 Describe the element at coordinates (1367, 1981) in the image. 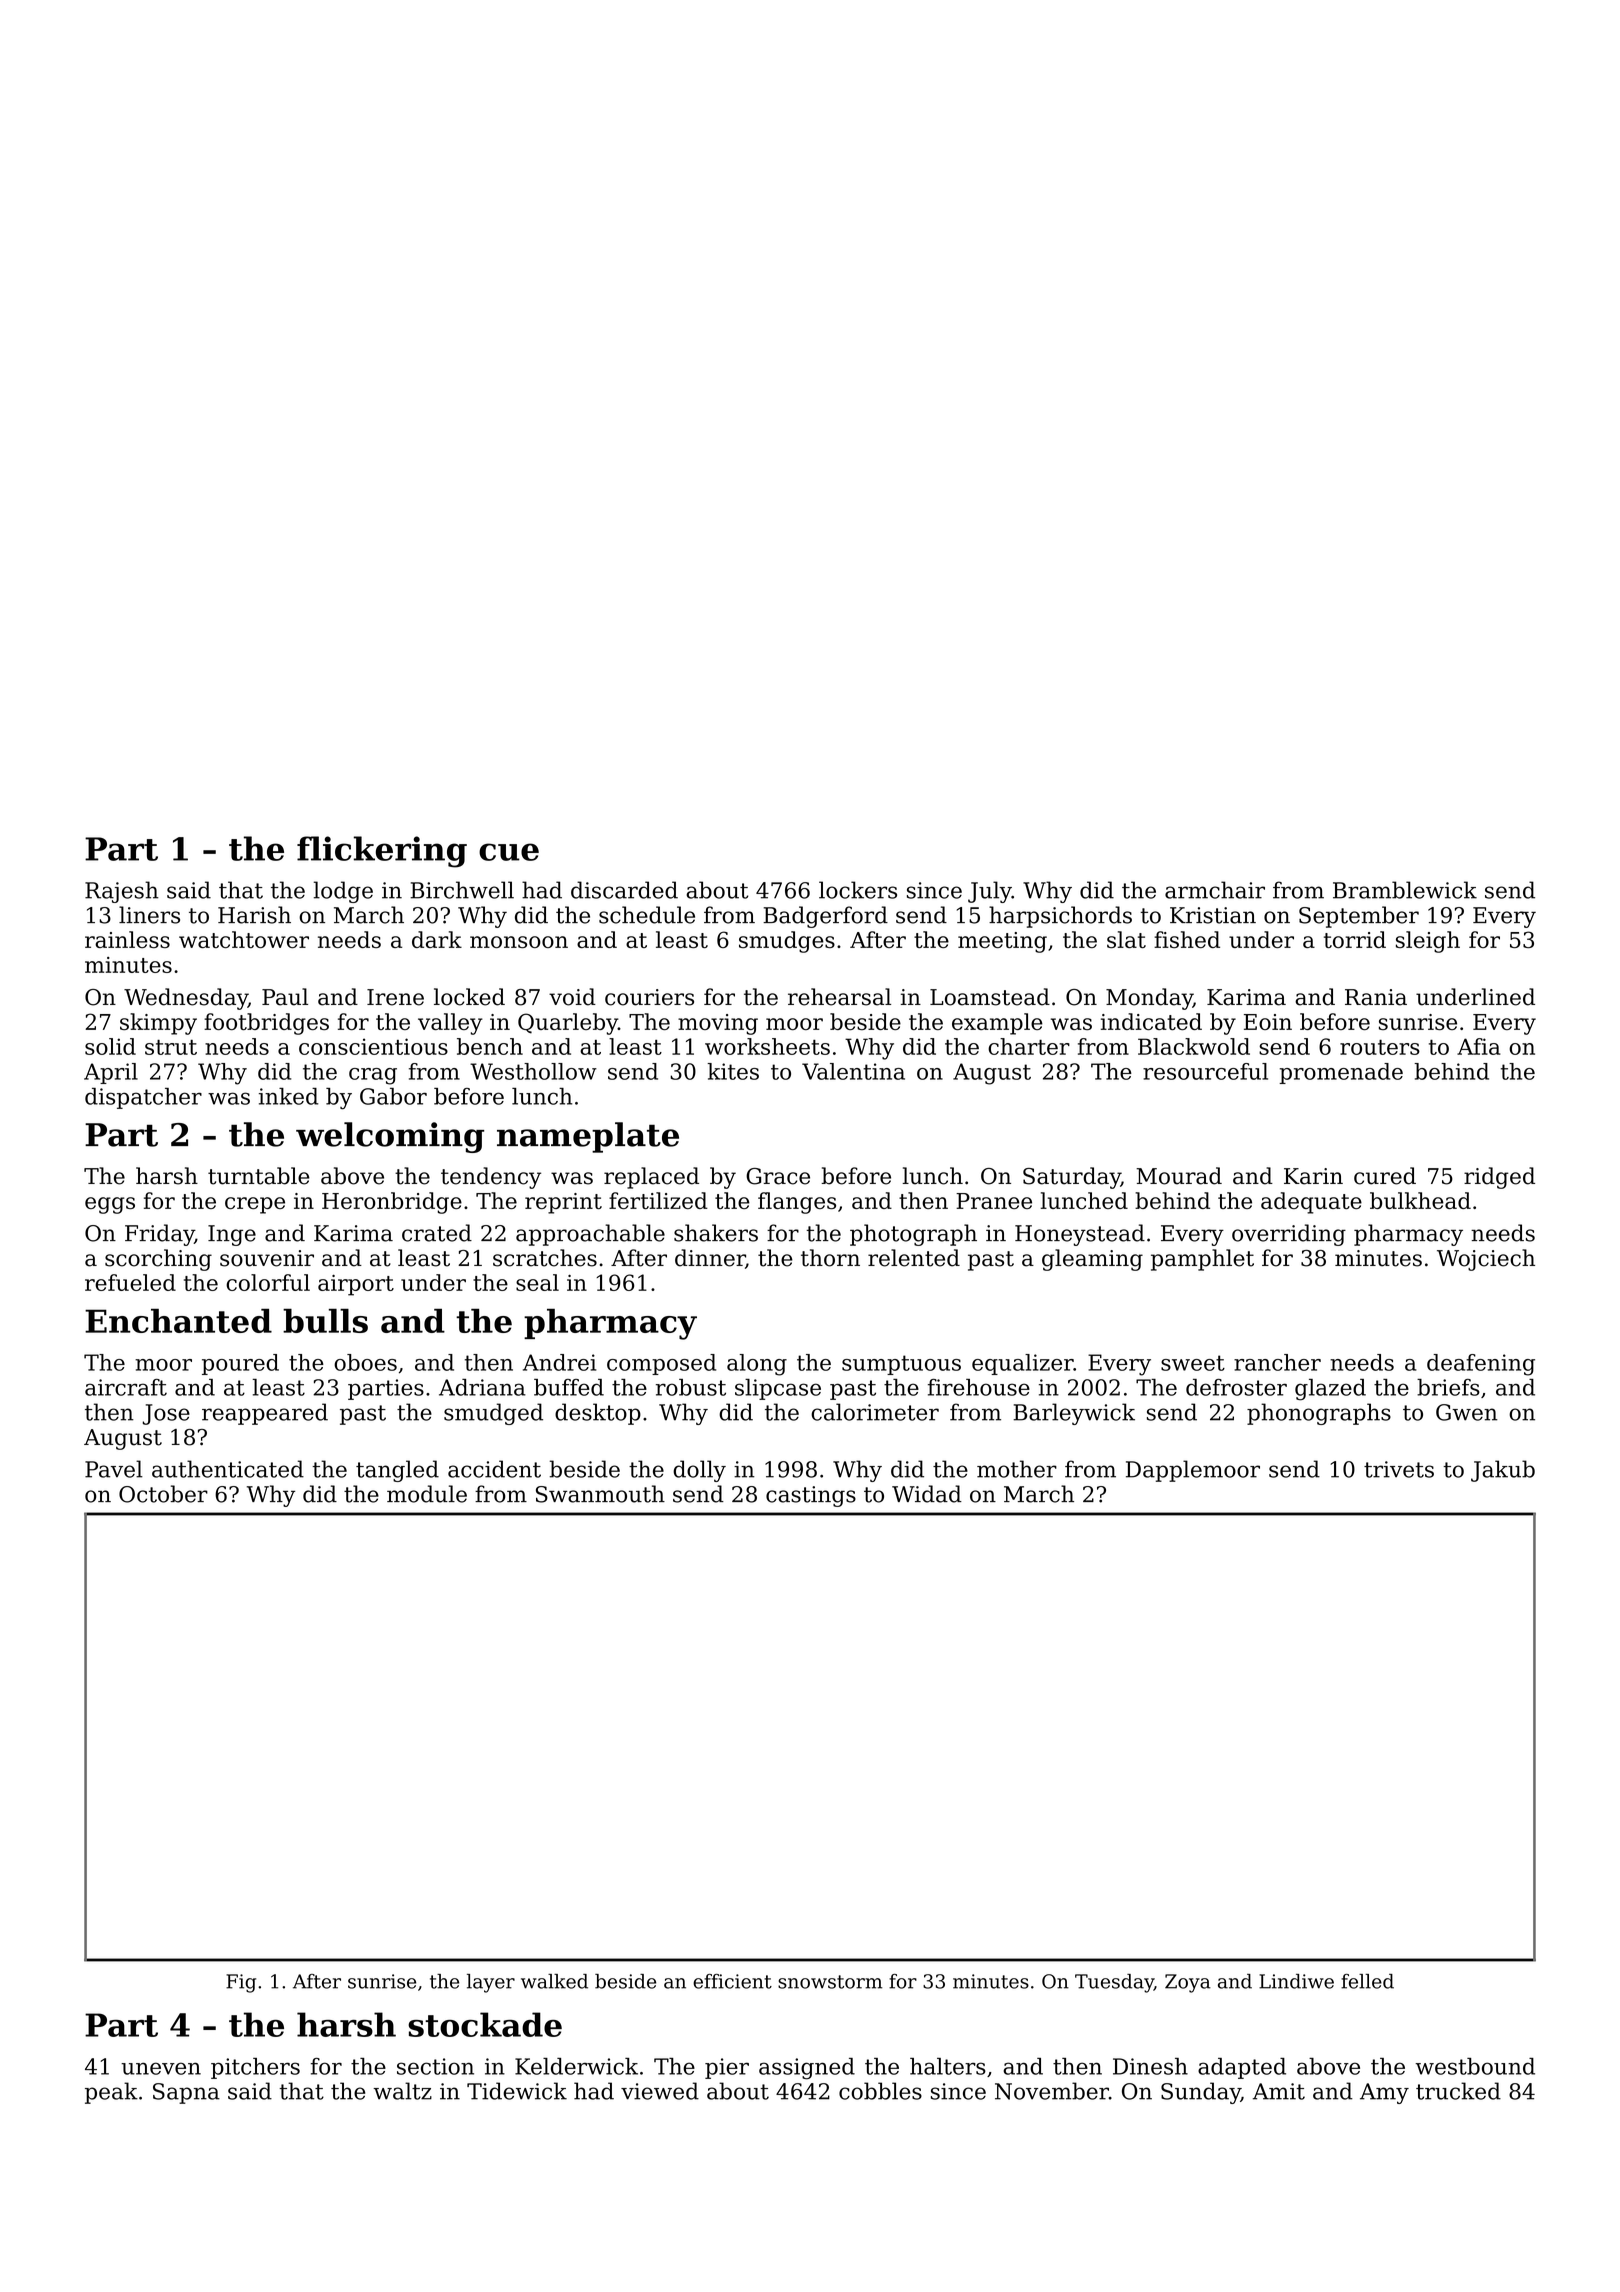

I see `felled` at that location.
